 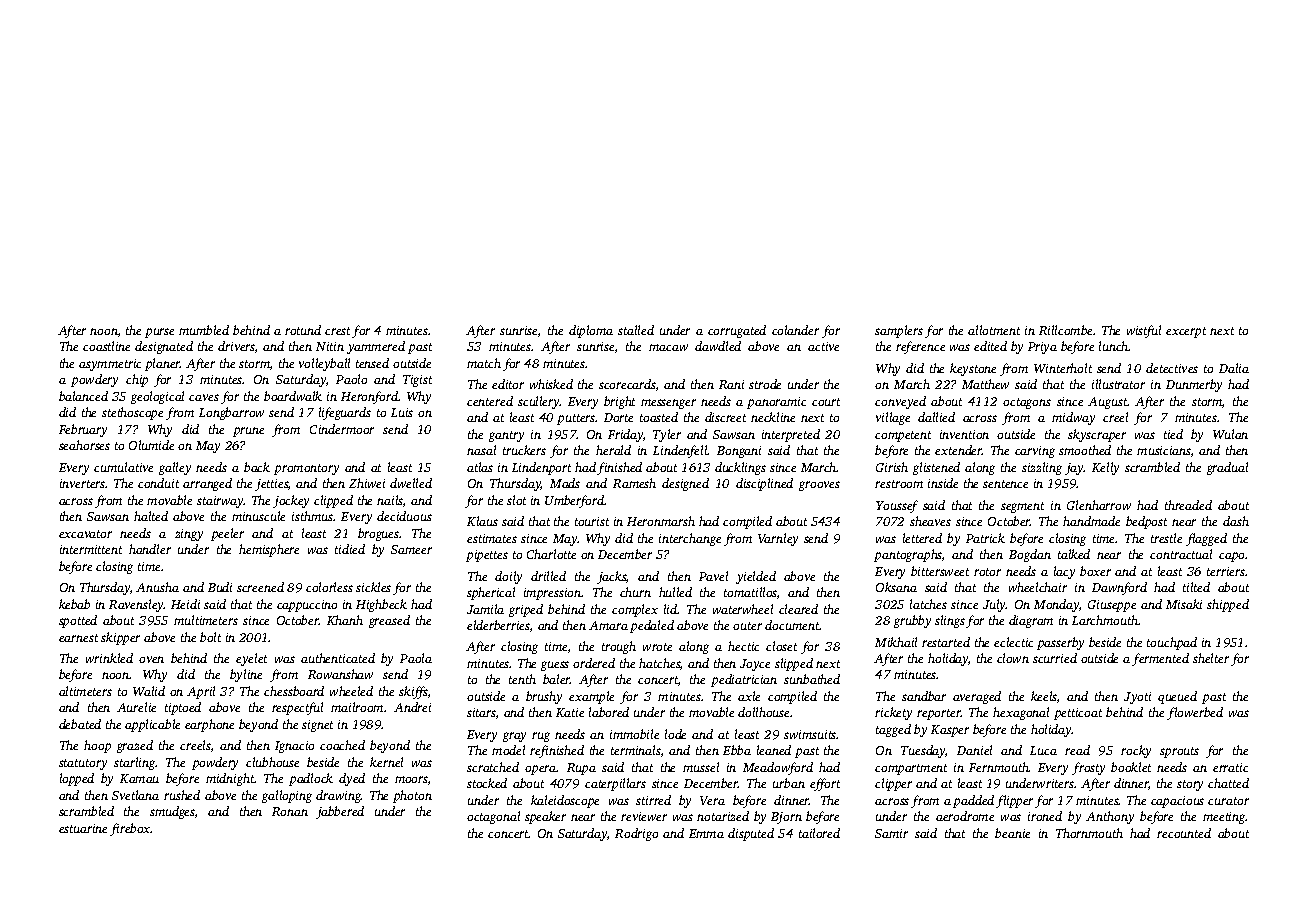 What do you see at coordinates (1064, 572) in the document?
I see `lacy` at bounding box center [1064, 572].
